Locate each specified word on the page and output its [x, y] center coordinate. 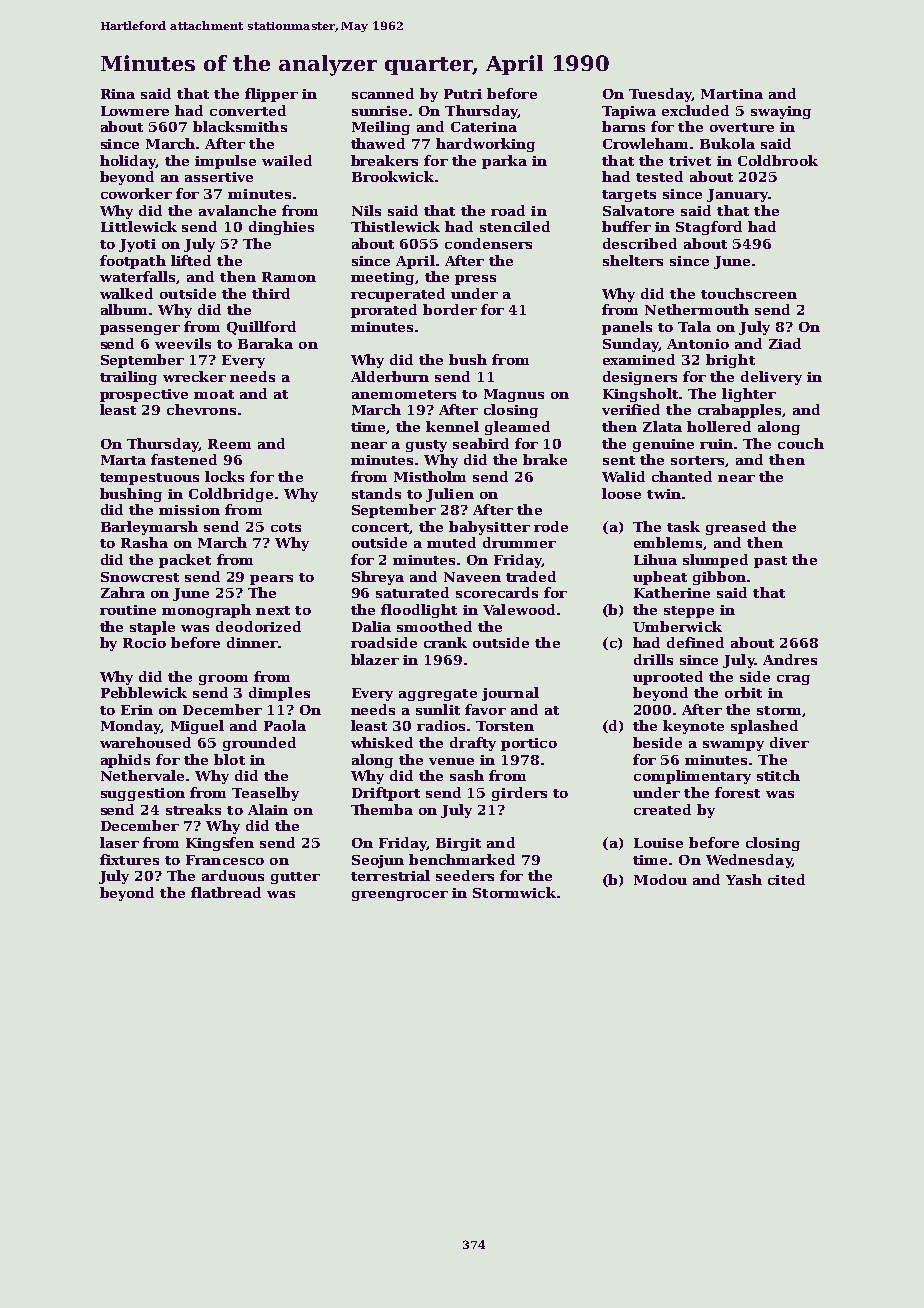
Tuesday [660, 95]
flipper [271, 95]
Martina [732, 94]
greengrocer [400, 896]
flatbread [226, 892]
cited [786, 879]
